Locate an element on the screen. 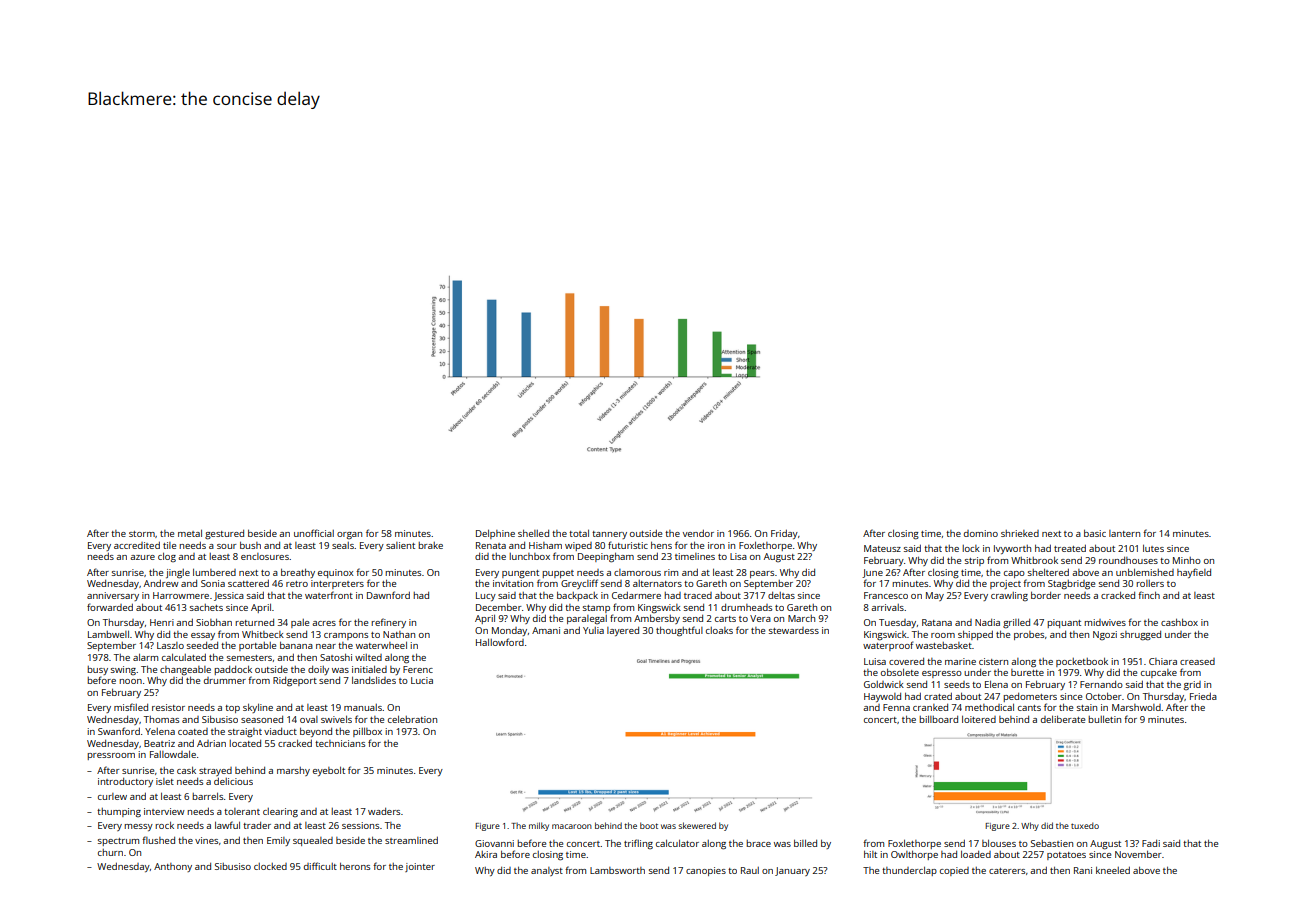 This screenshot has width=1308, height=924. barrels is located at coordinates (207, 796).
